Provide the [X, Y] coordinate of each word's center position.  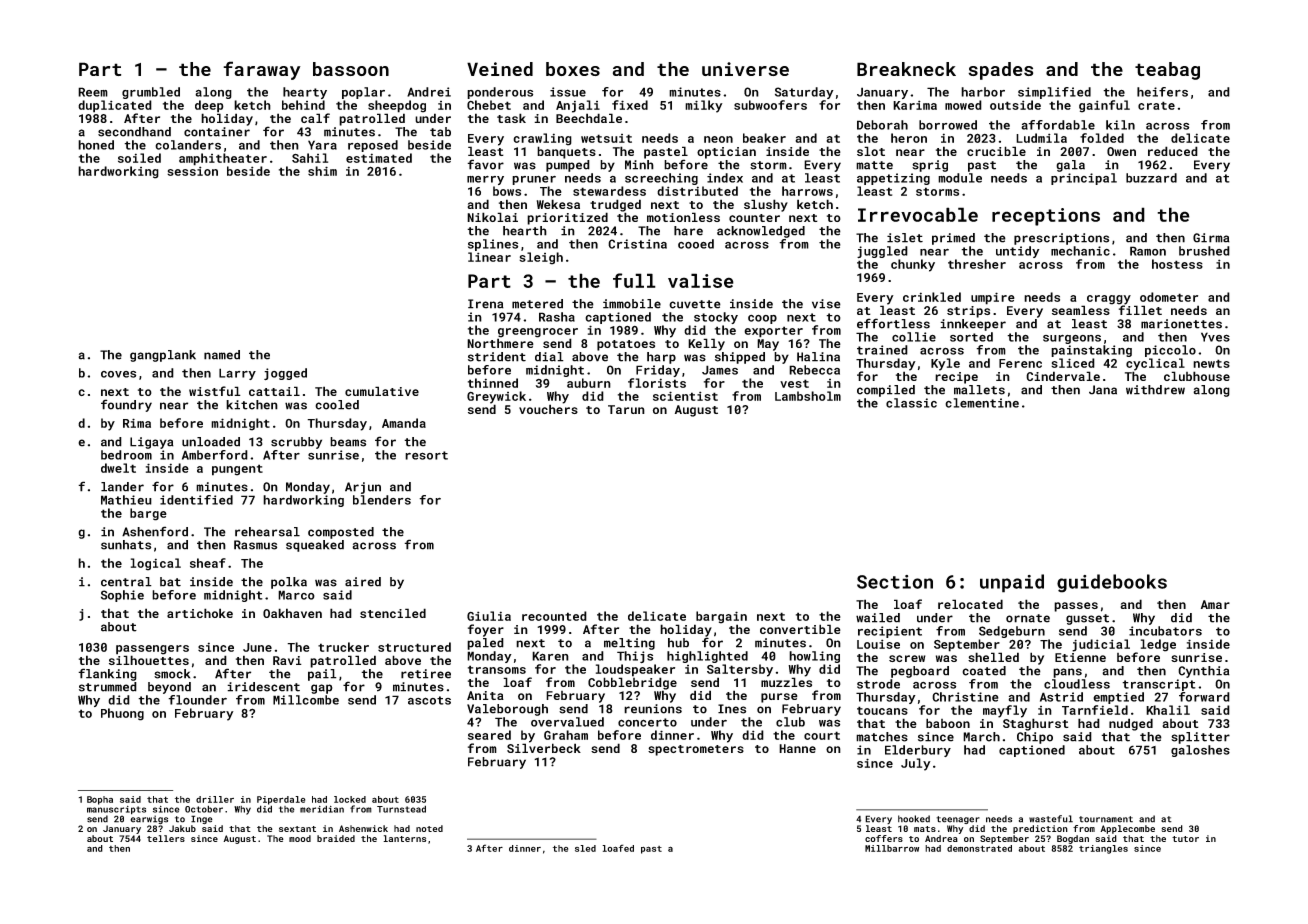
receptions [1046, 217]
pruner [534, 180]
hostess [1177, 264]
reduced [1173, 151]
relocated [970, 604]
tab [440, 132]
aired [363, 582]
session [192, 171]
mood [300, 838]
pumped [568, 166]
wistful [215, 391]
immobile [632, 304]
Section [895, 582]
